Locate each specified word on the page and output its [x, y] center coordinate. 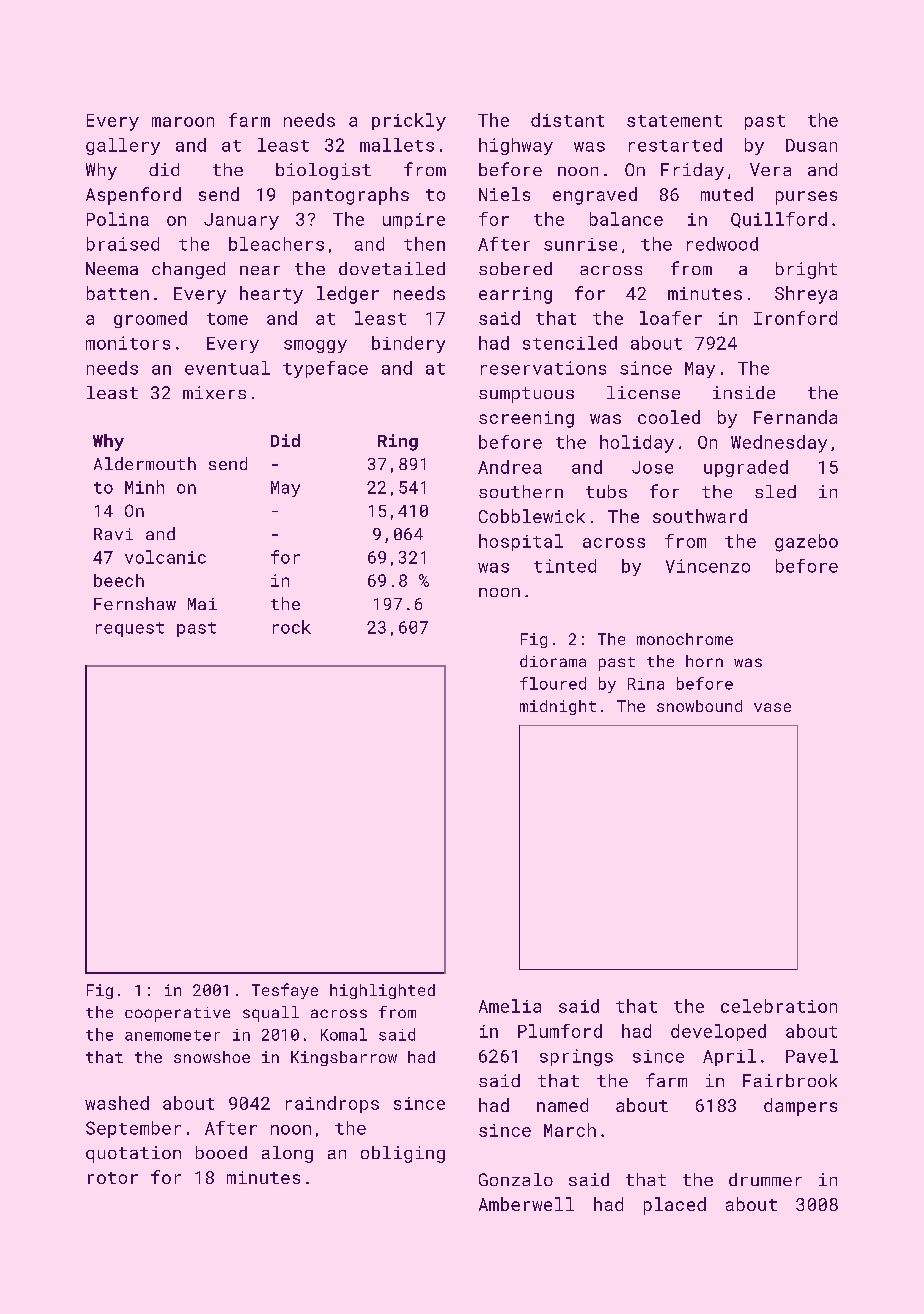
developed [718, 1032]
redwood [722, 244]
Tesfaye [285, 991]
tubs [606, 491]
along [287, 1154]
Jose [652, 467]
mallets [397, 145]
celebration [779, 1006]
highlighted [382, 991]
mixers [214, 392]
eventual [227, 368]
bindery [408, 344]
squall [271, 1014]
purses [806, 198]
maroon [183, 122]
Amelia [510, 1006]
